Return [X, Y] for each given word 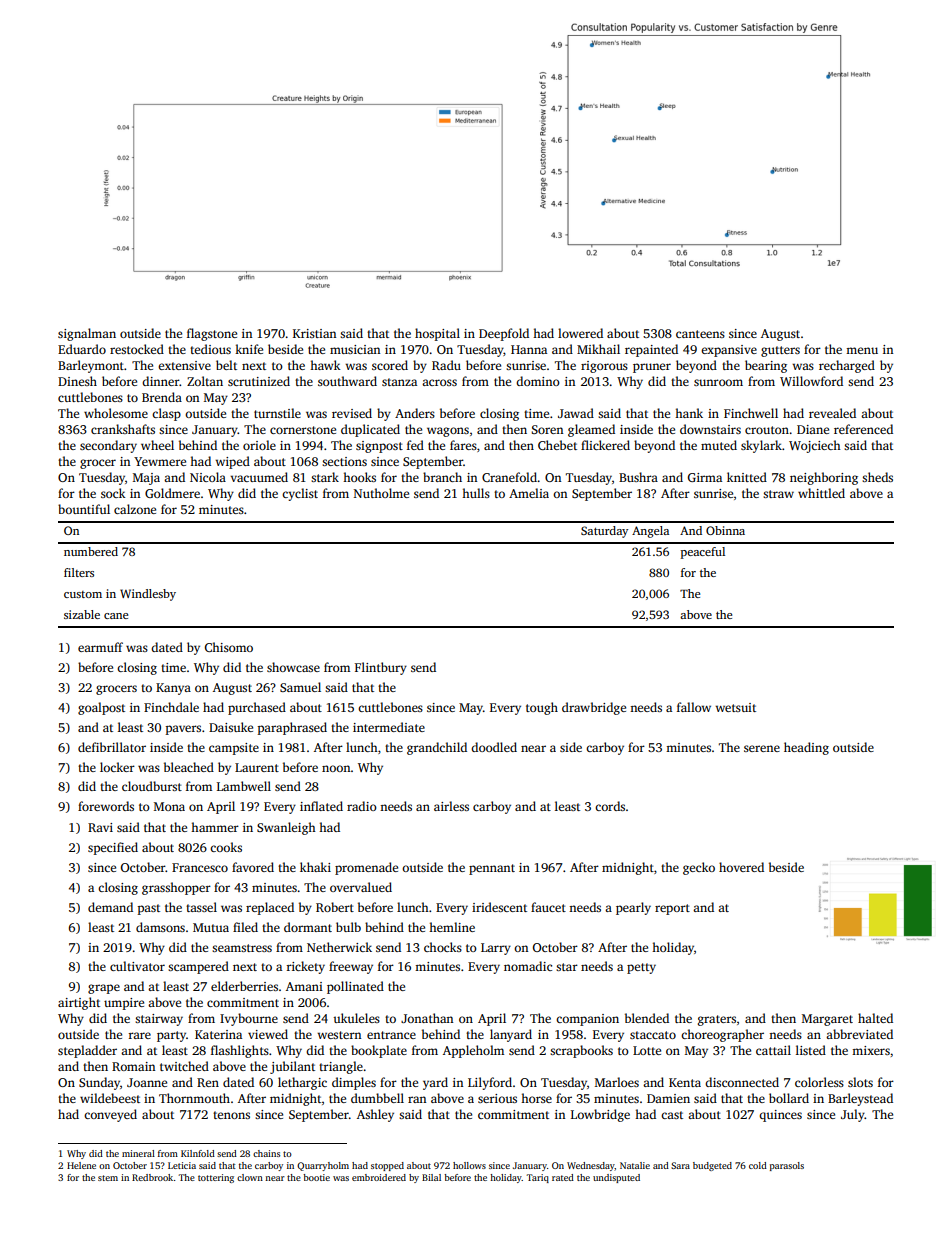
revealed [832, 413]
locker [117, 767]
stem [108, 1178]
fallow [694, 707]
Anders [415, 413]
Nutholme [381, 493]
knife [249, 349]
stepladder [87, 1051]
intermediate [389, 727]
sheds [877, 477]
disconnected [742, 1082]
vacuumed [259, 477]
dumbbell [377, 1098]
